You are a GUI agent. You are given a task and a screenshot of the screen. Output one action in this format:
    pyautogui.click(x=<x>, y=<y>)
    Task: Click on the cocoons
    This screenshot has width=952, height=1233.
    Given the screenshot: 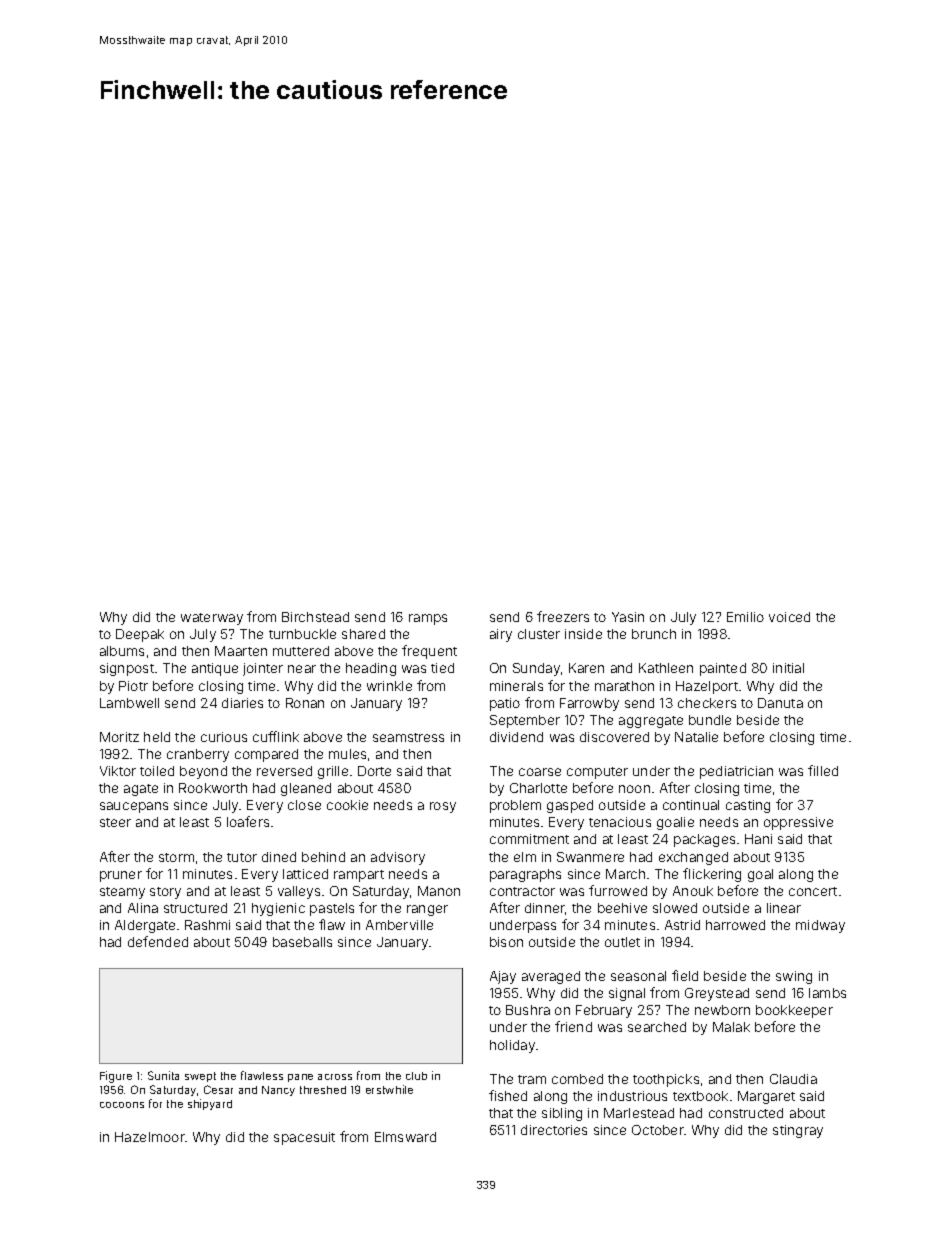 What is the action you would take?
    pyautogui.click(x=122, y=1105)
